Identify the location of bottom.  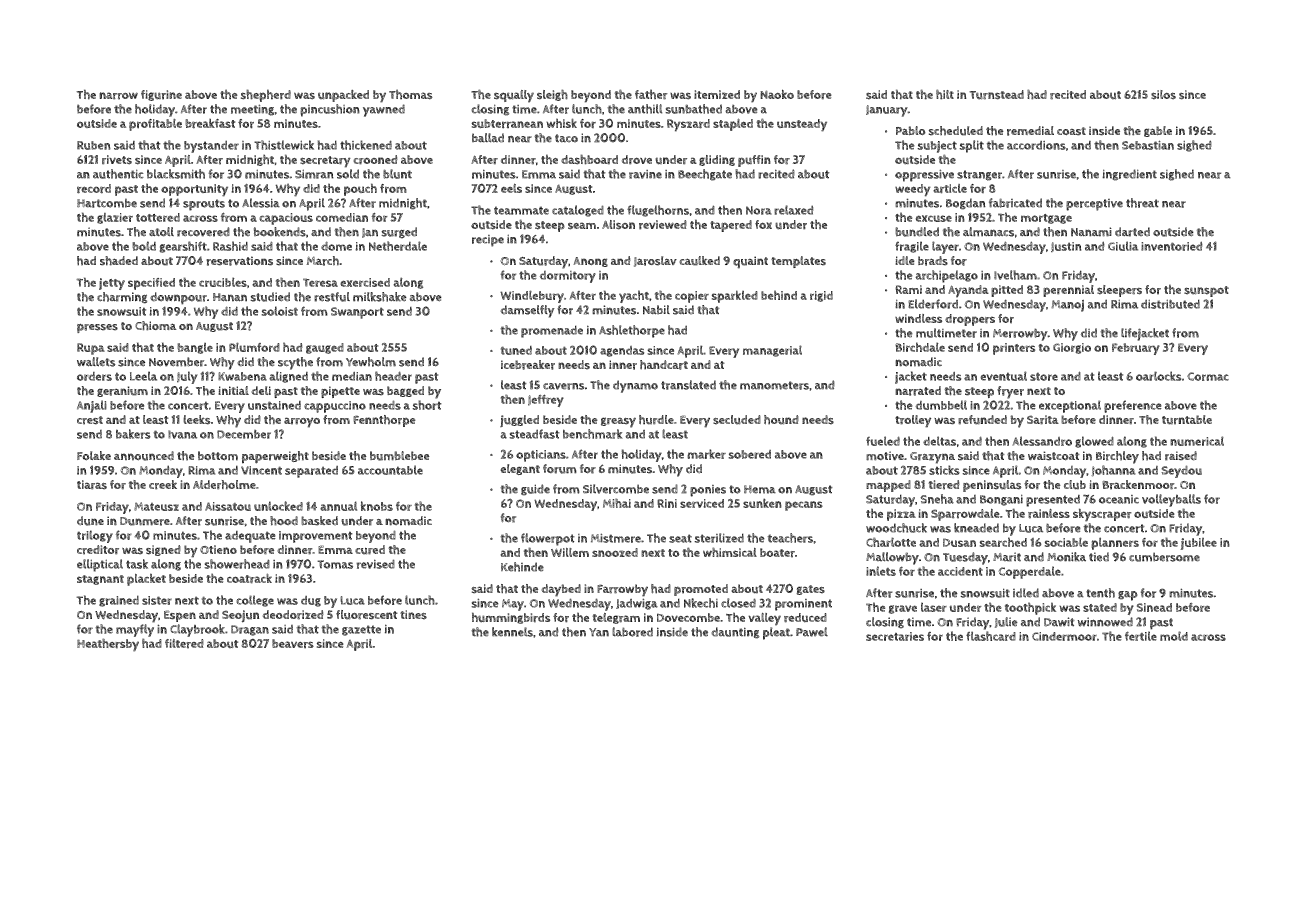
(218, 456).
